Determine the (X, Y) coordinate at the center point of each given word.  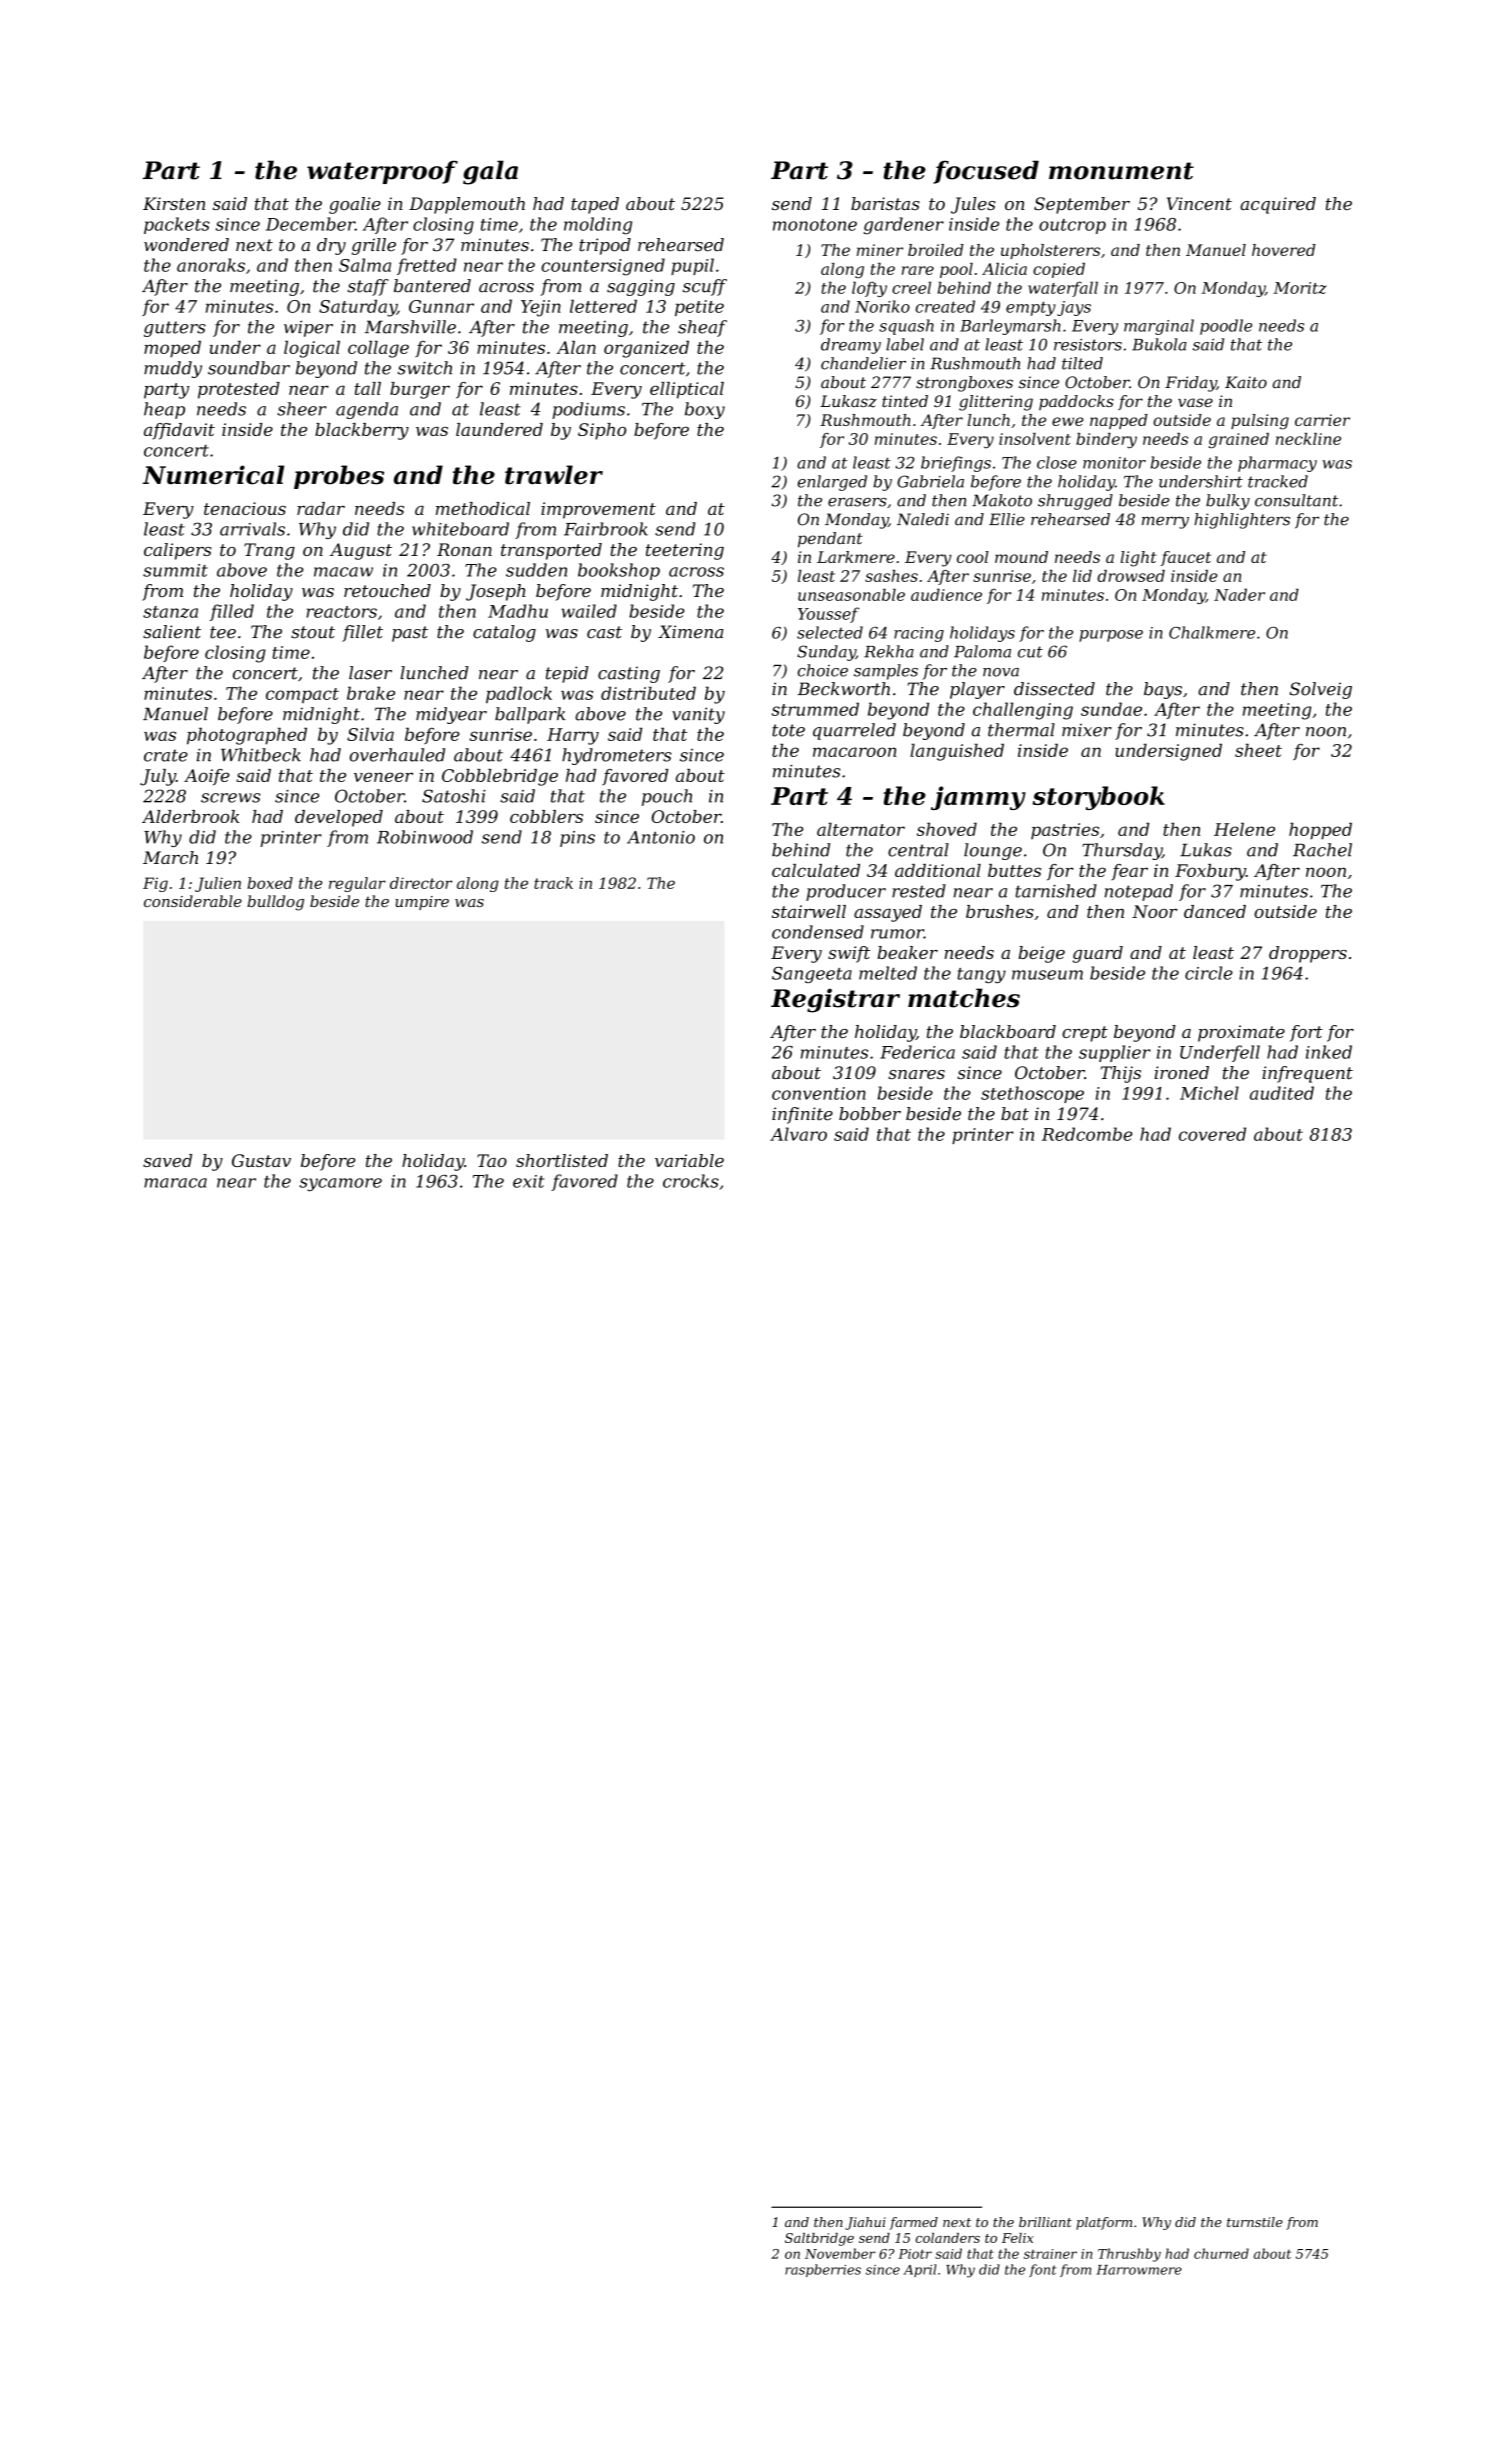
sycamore (340, 1184)
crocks (691, 1181)
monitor (1114, 463)
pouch (667, 797)
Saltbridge (819, 2239)
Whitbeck (261, 755)
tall (368, 388)
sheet (1258, 750)
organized (646, 349)
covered (1212, 1134)
